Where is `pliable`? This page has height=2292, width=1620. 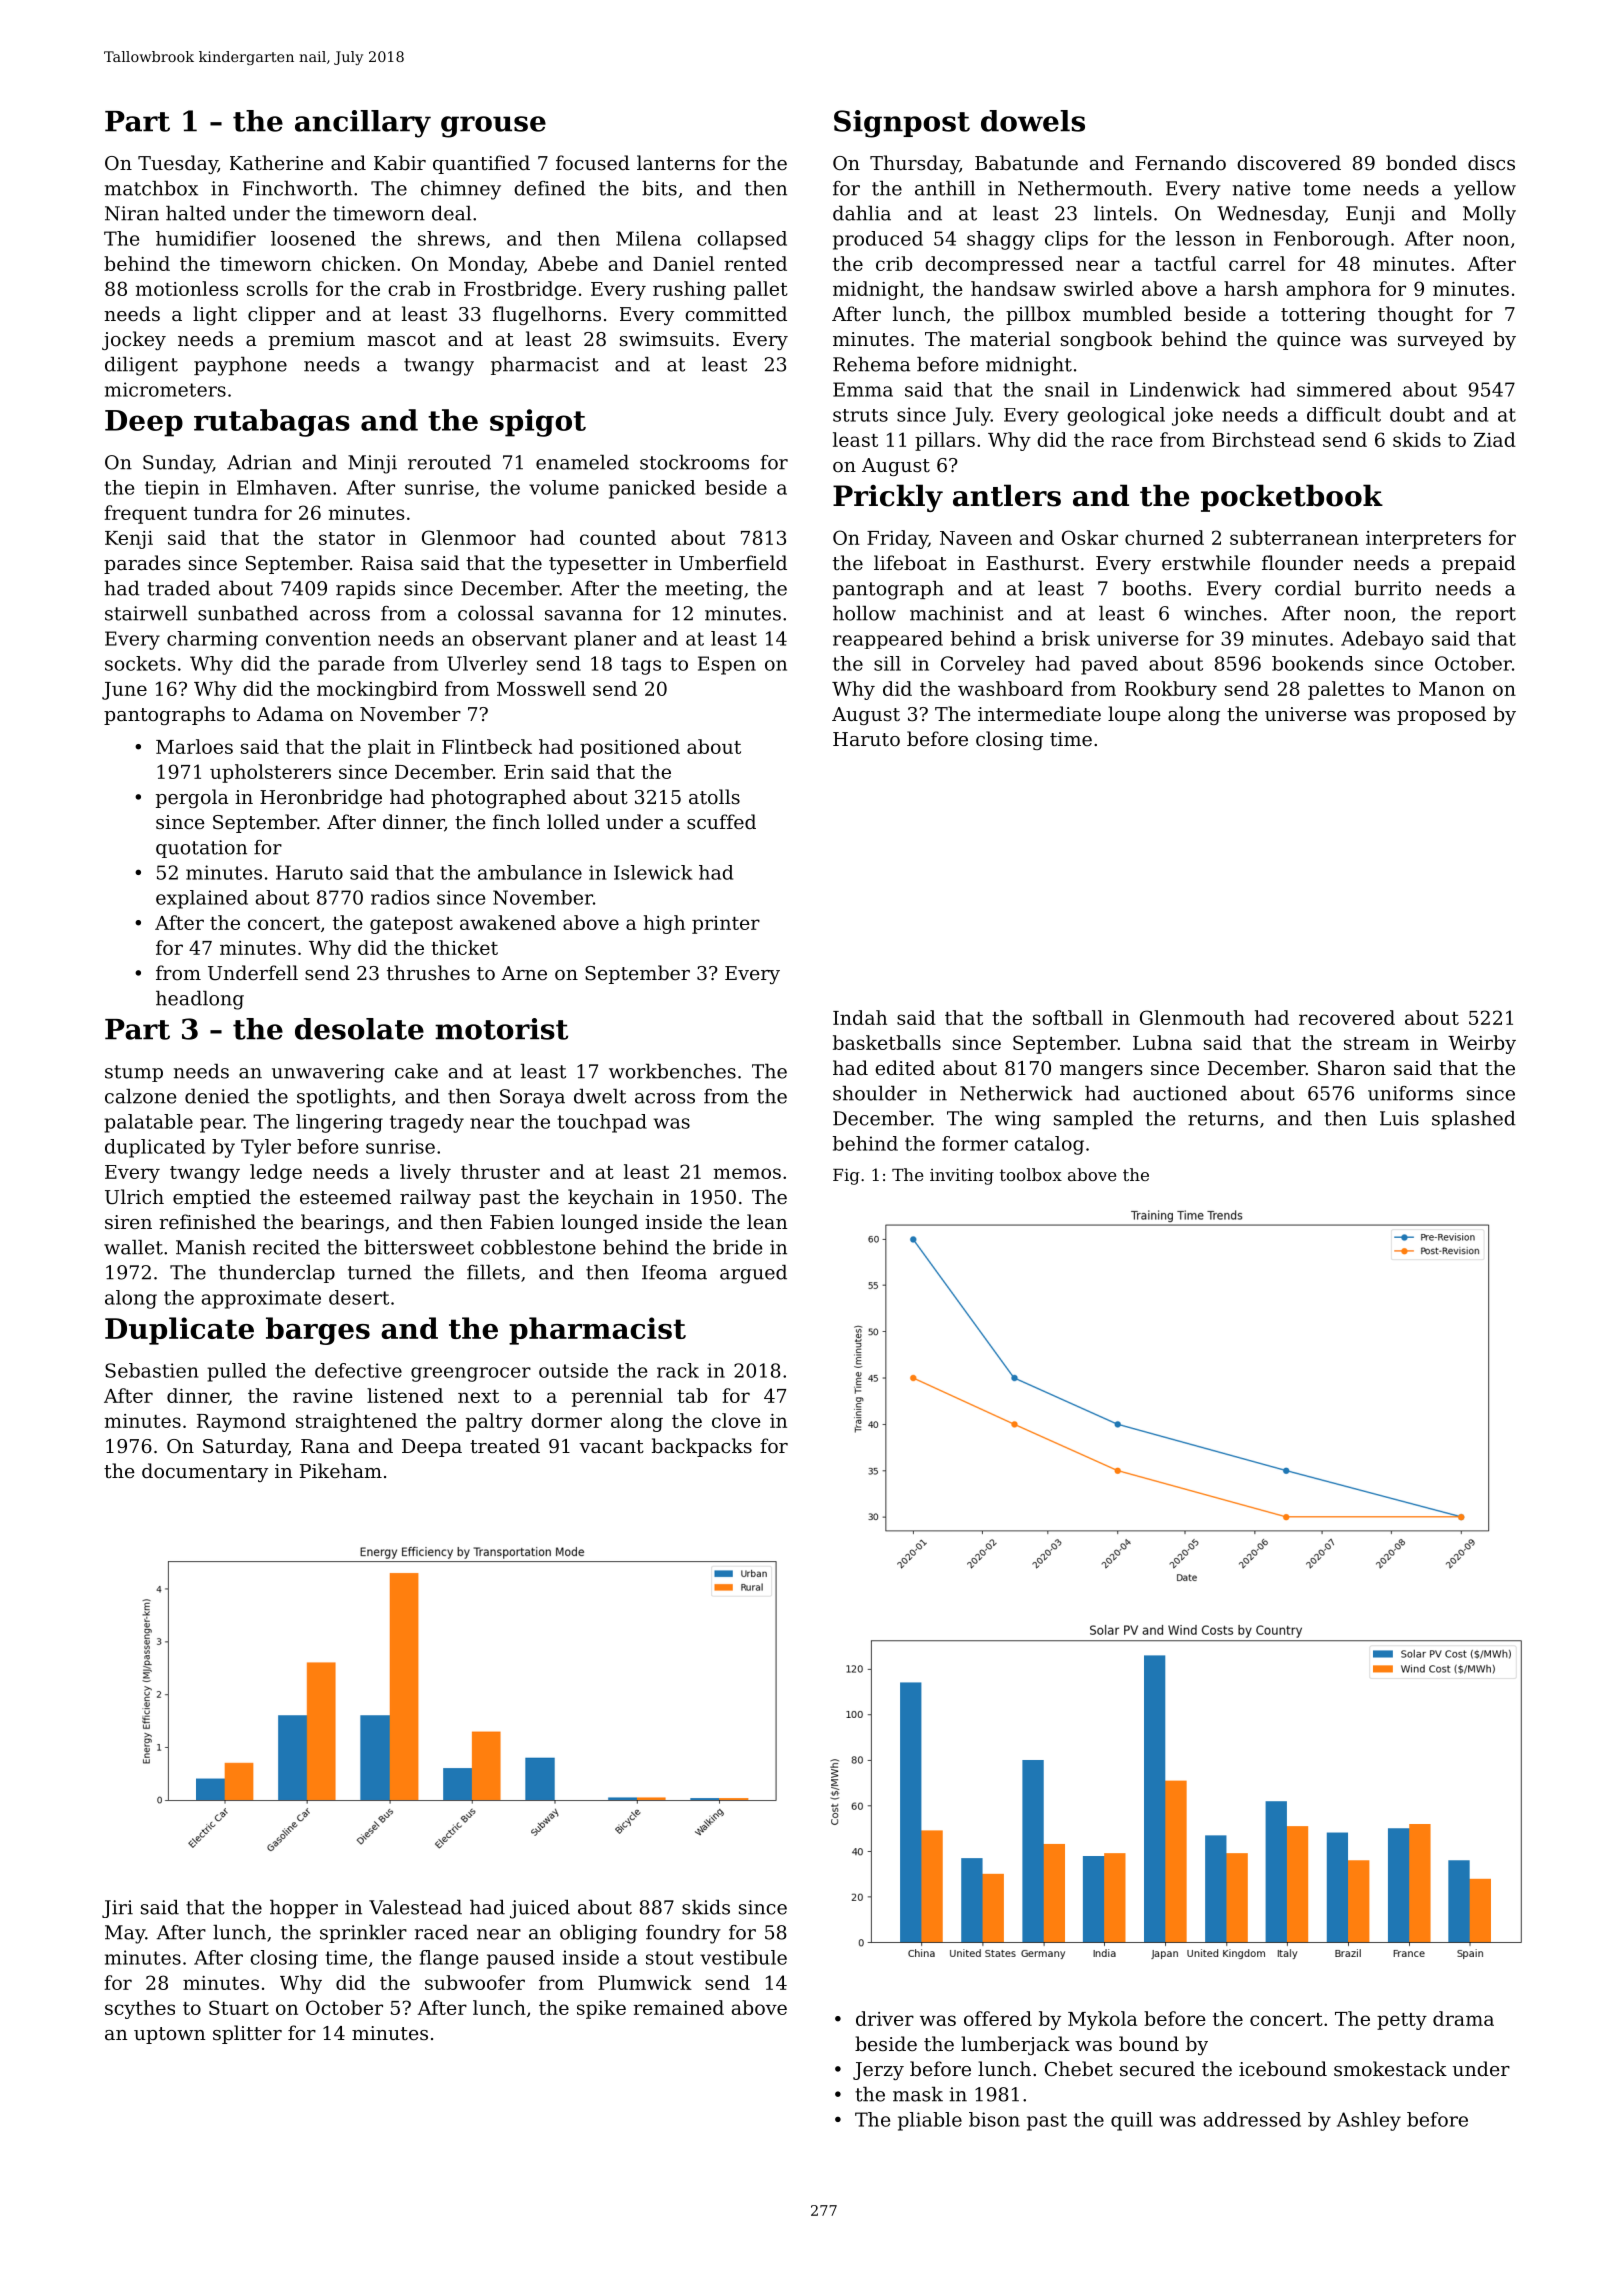
pliable is located at coordinates (930, 2121).
